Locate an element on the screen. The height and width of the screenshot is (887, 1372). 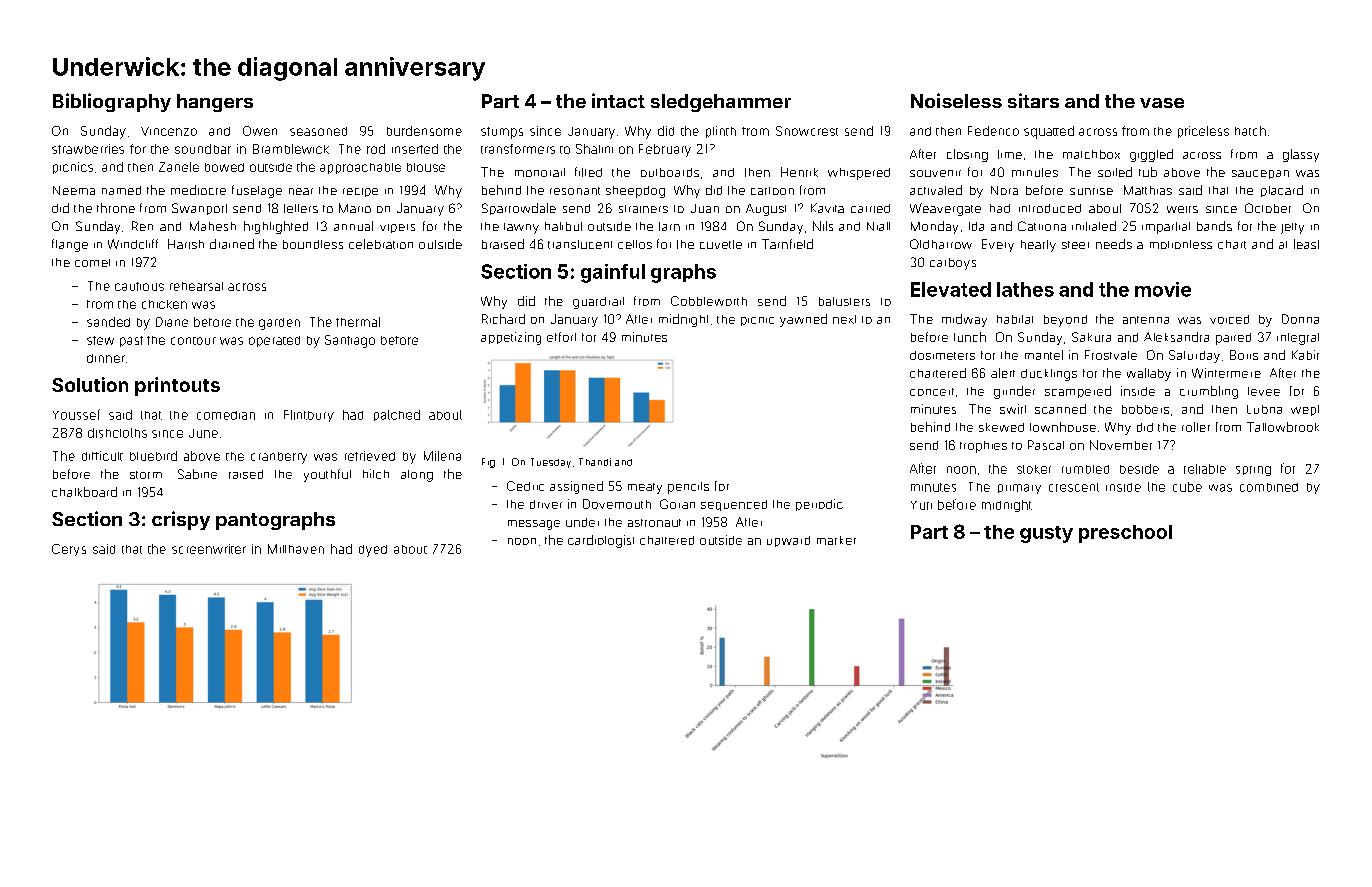
thermal is located at coordinates (358, 322).
